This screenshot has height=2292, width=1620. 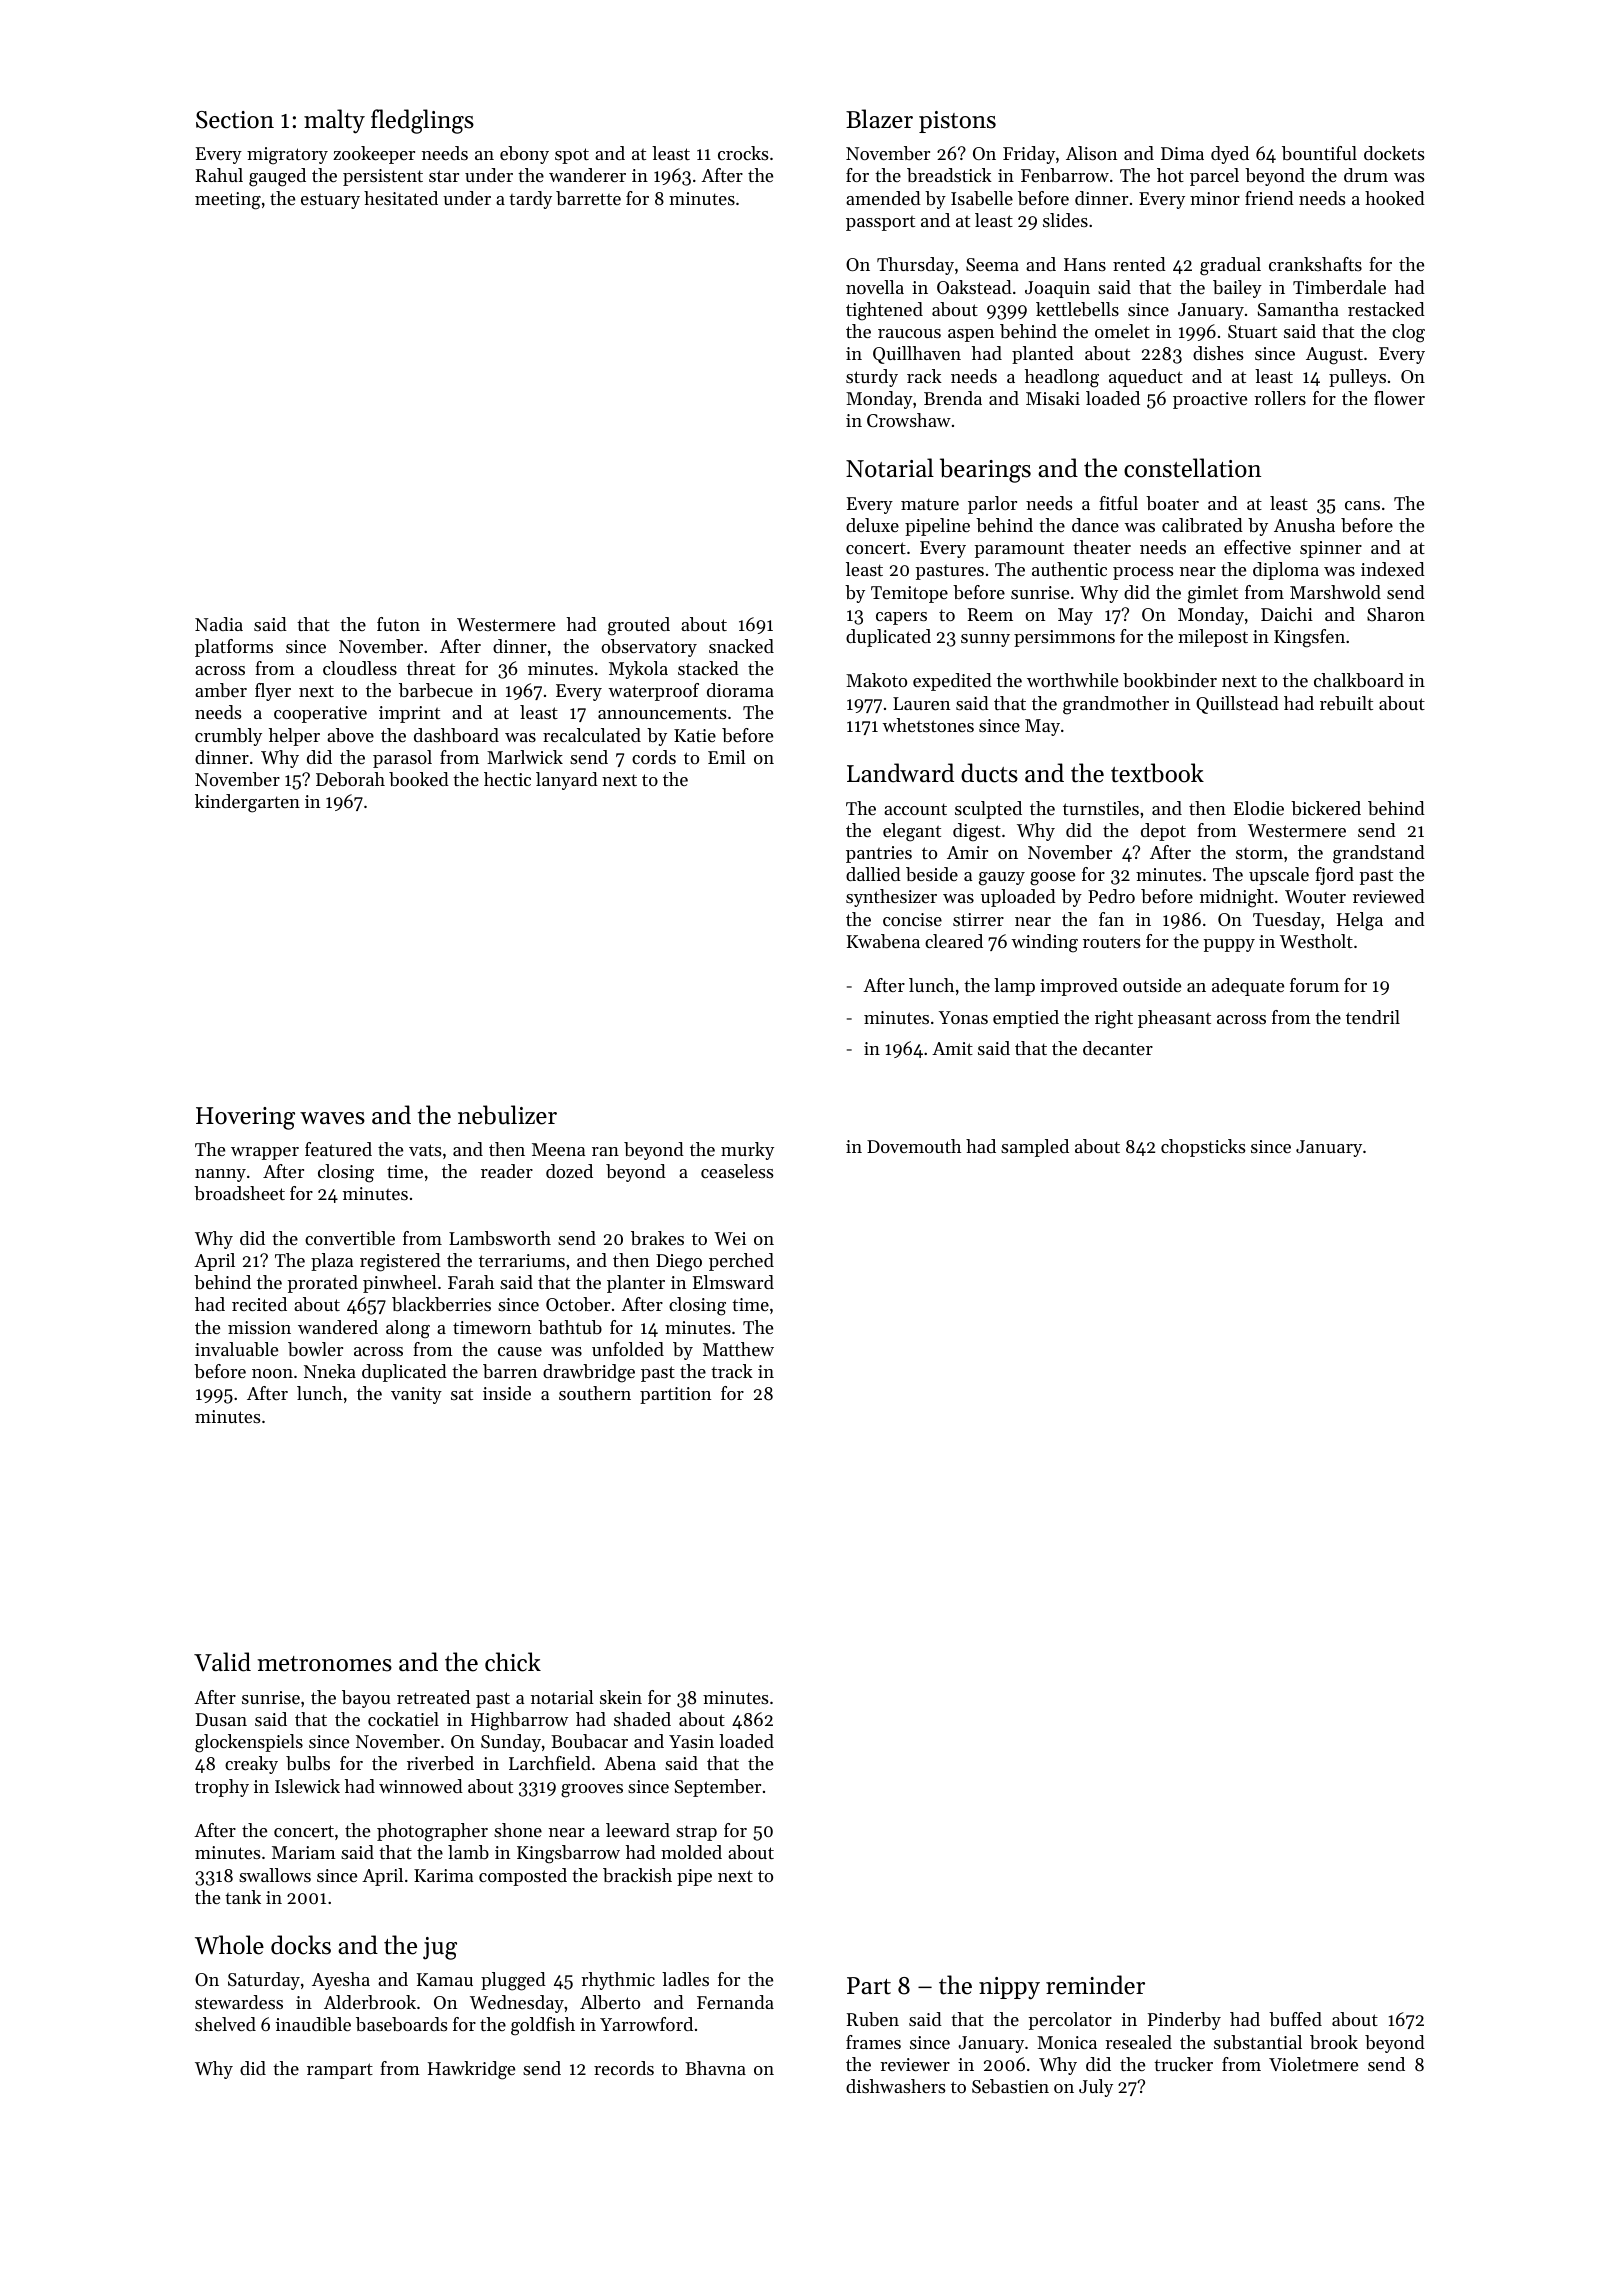 What do you see at coordinates (715, 2068) in the screenshot?
I see `Bhavna` at bounding box center [715, 2068].
